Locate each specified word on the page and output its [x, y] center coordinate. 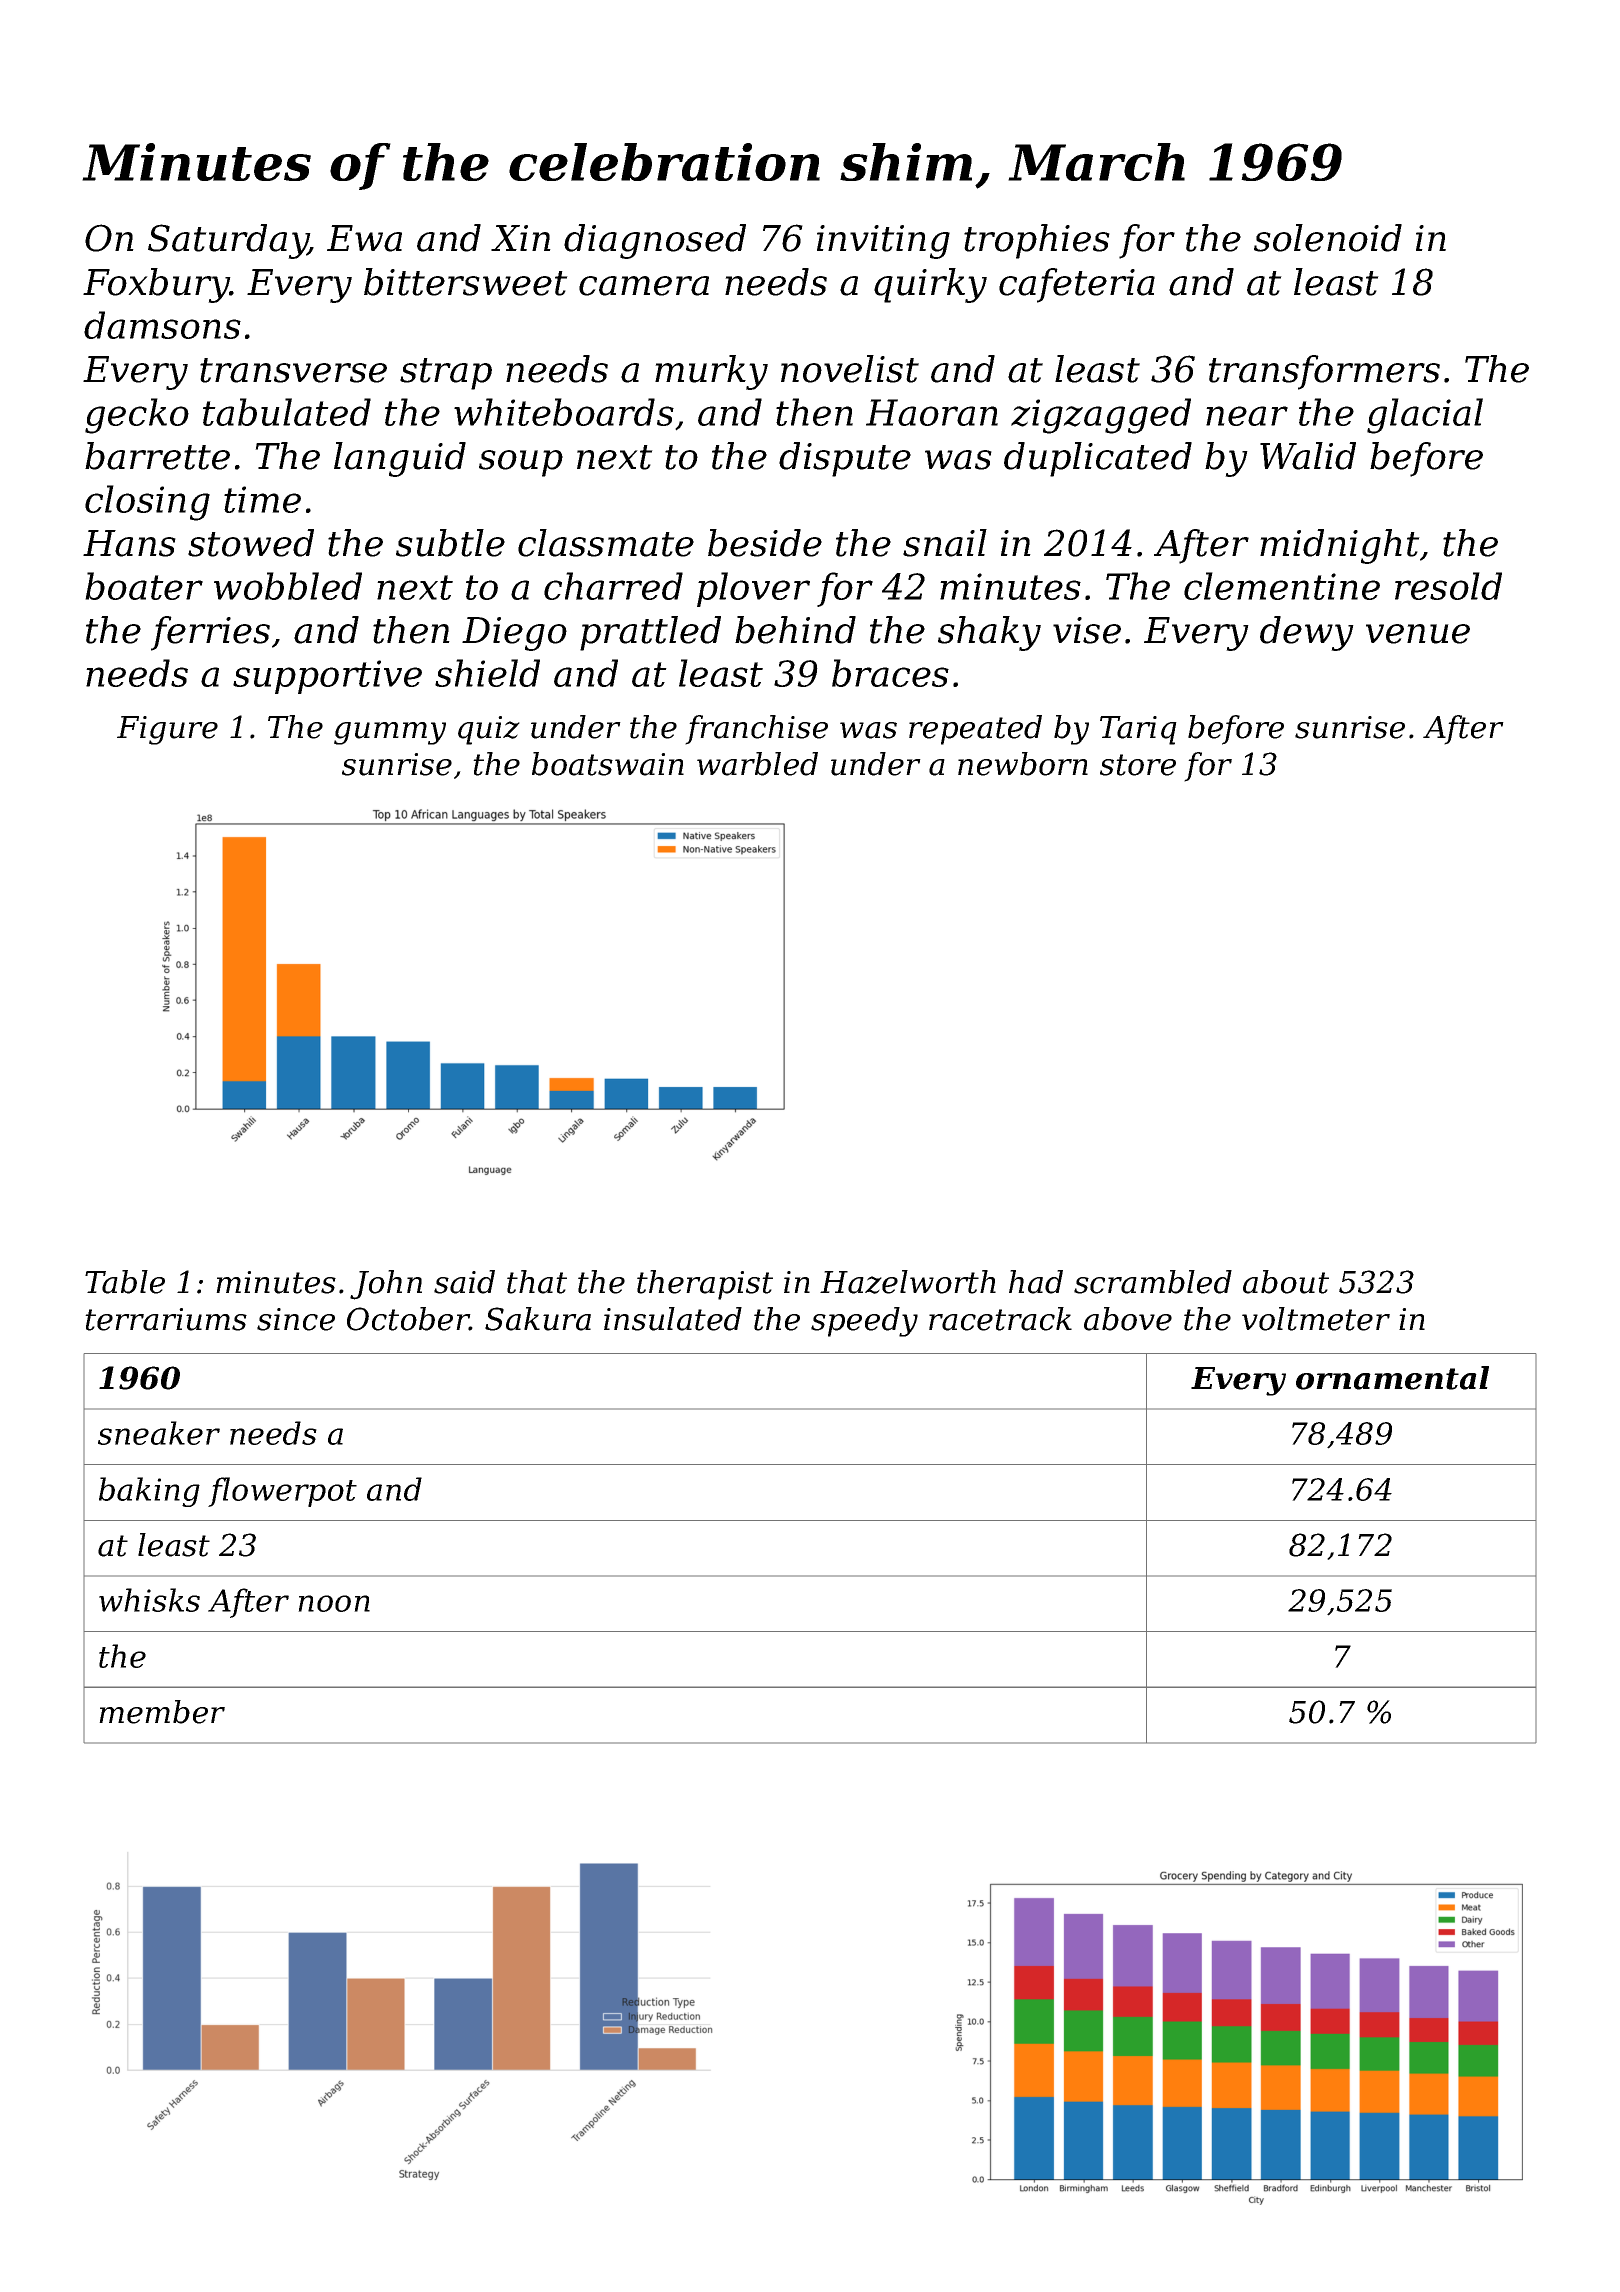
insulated [673, 1319]
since [296, 1319]
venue [1418, 634]
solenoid [1328, 238]
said [464, 1282]
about [1286, 1282]
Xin [521, 238]
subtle [450, 543]
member [162, 1712]
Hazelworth [908, 1282]
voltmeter [1316, 1319]
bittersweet [466, 282]
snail [945, 543]
